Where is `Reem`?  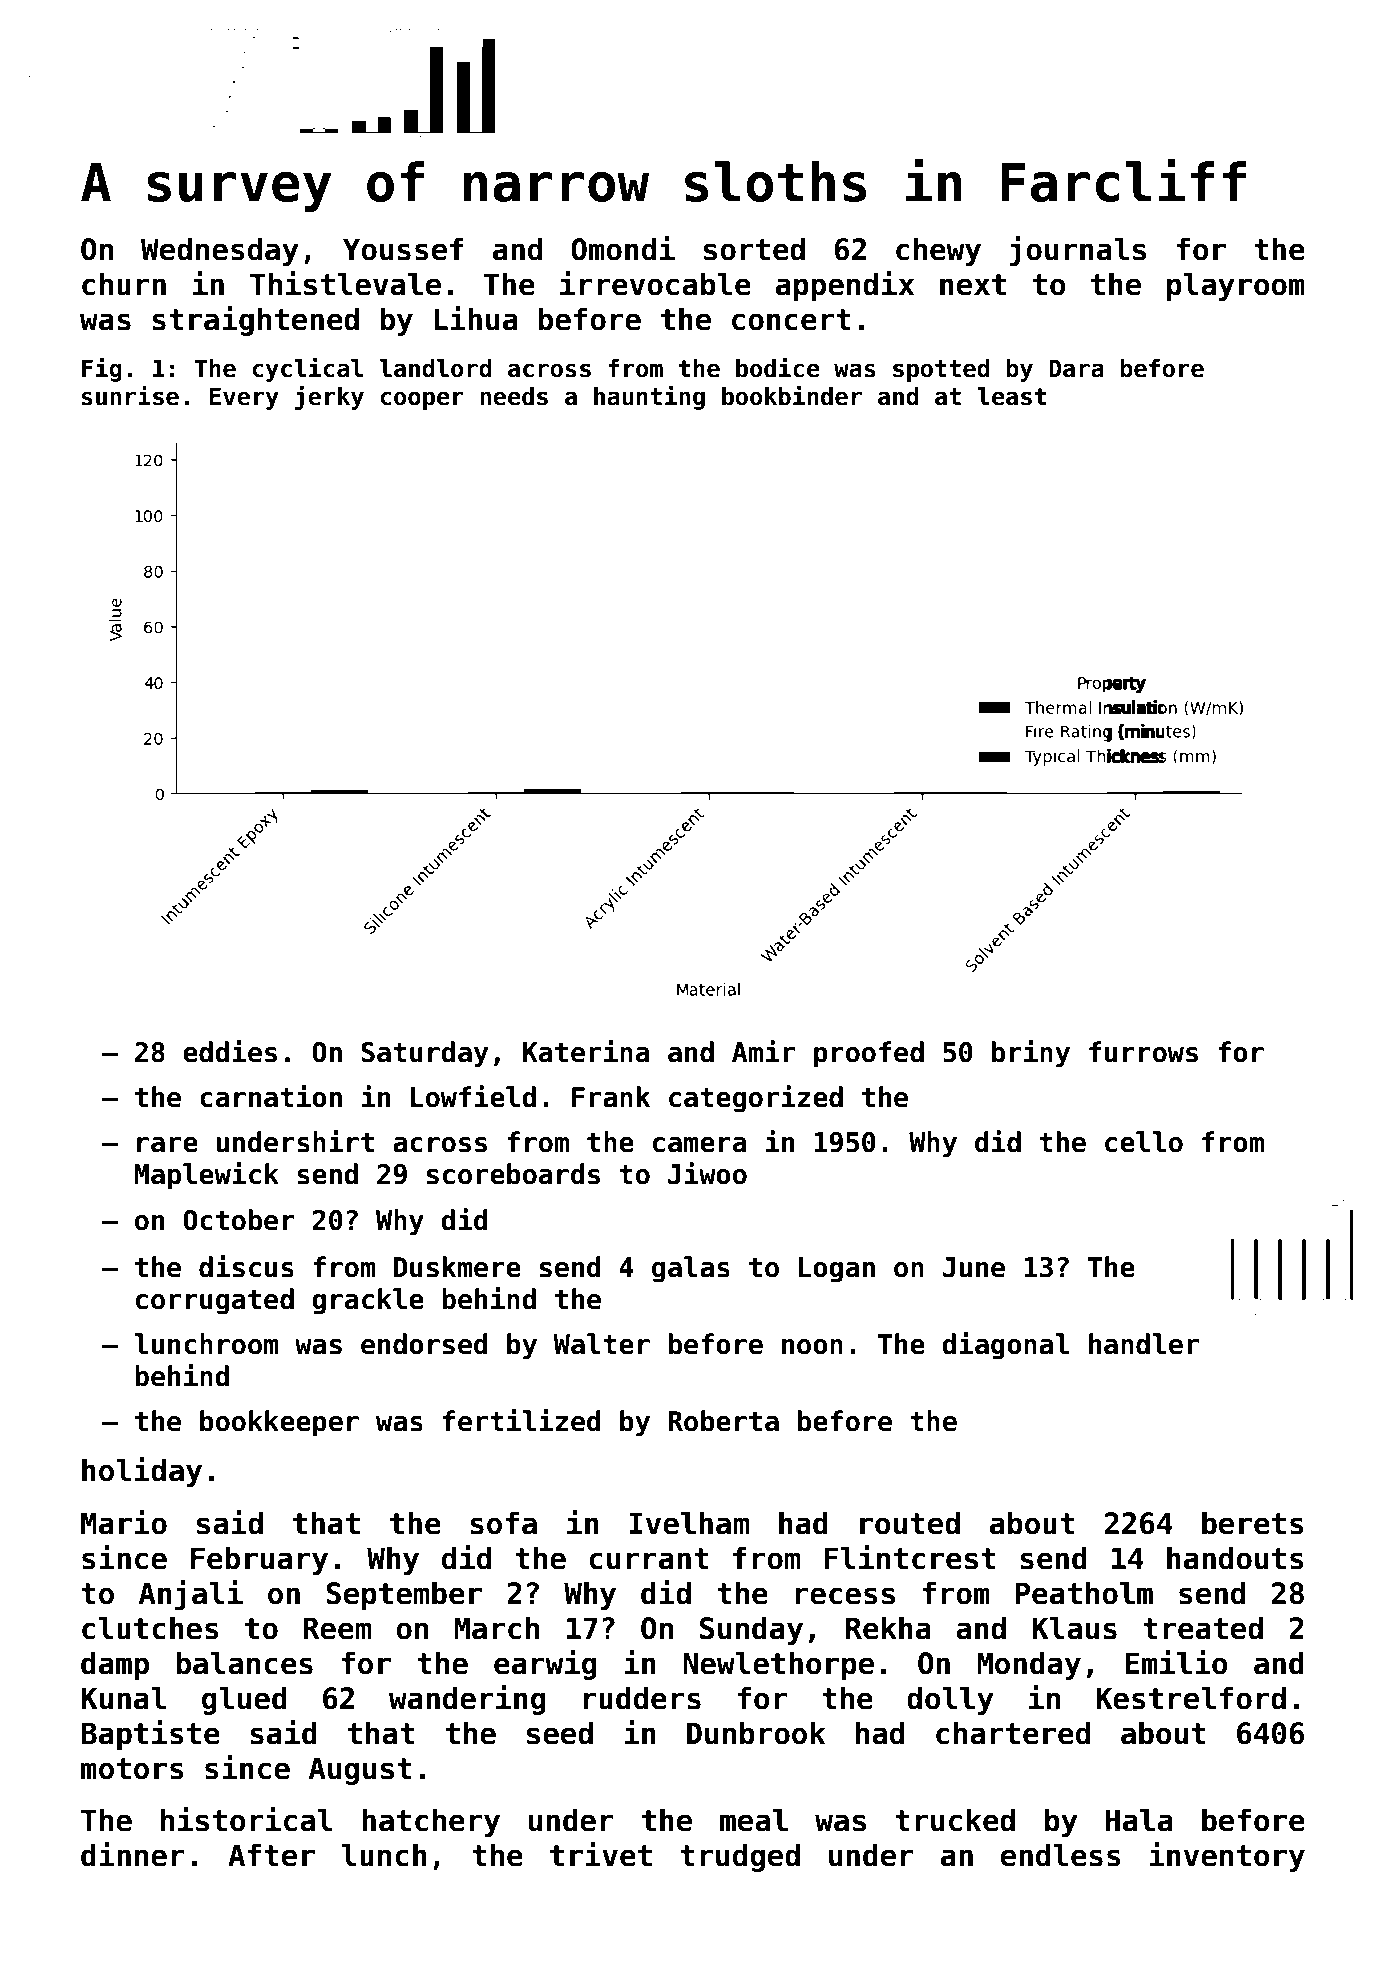
Reem is located at coordinates (337, 1628).
